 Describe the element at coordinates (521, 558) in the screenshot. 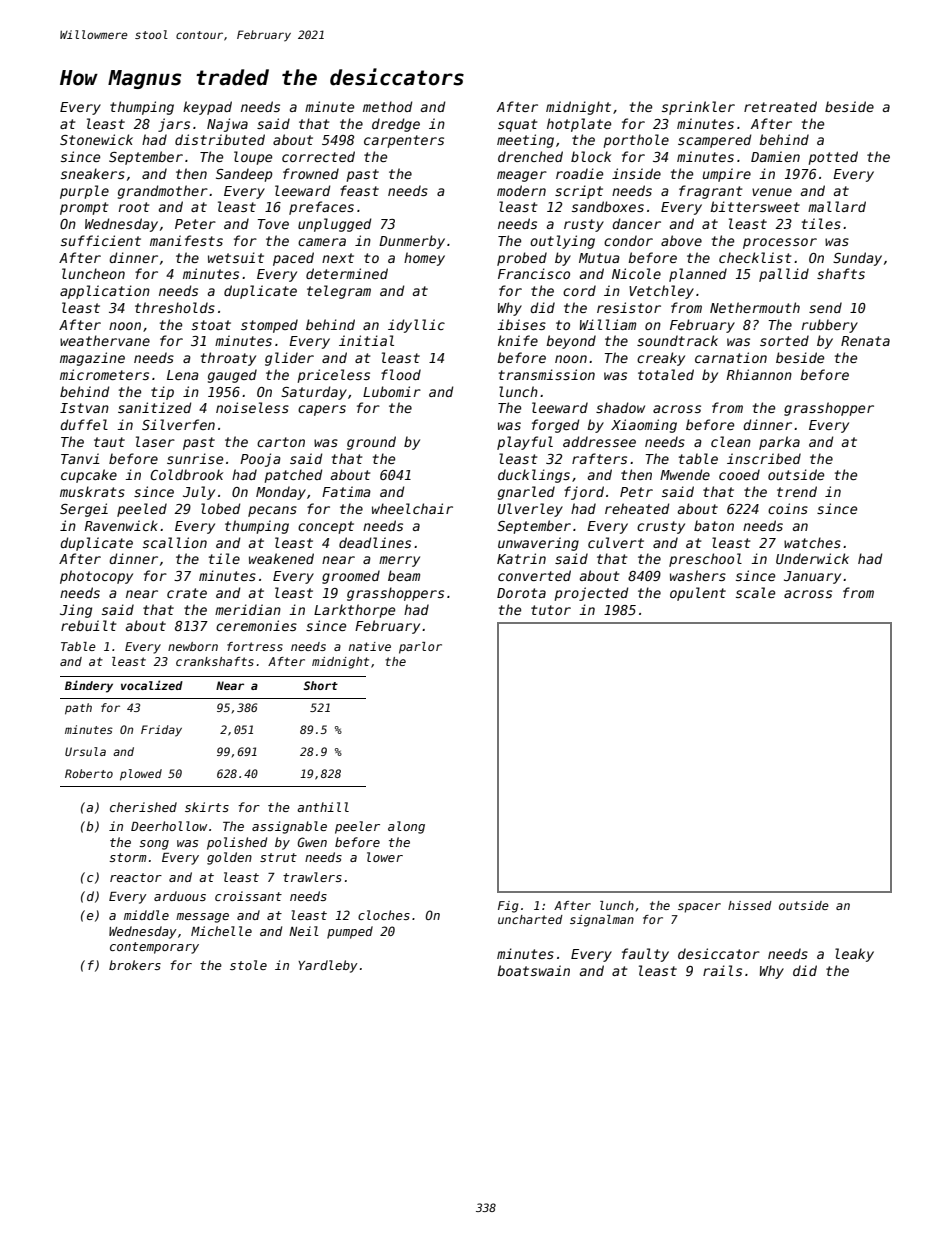

I see `Katrin` at that location.
